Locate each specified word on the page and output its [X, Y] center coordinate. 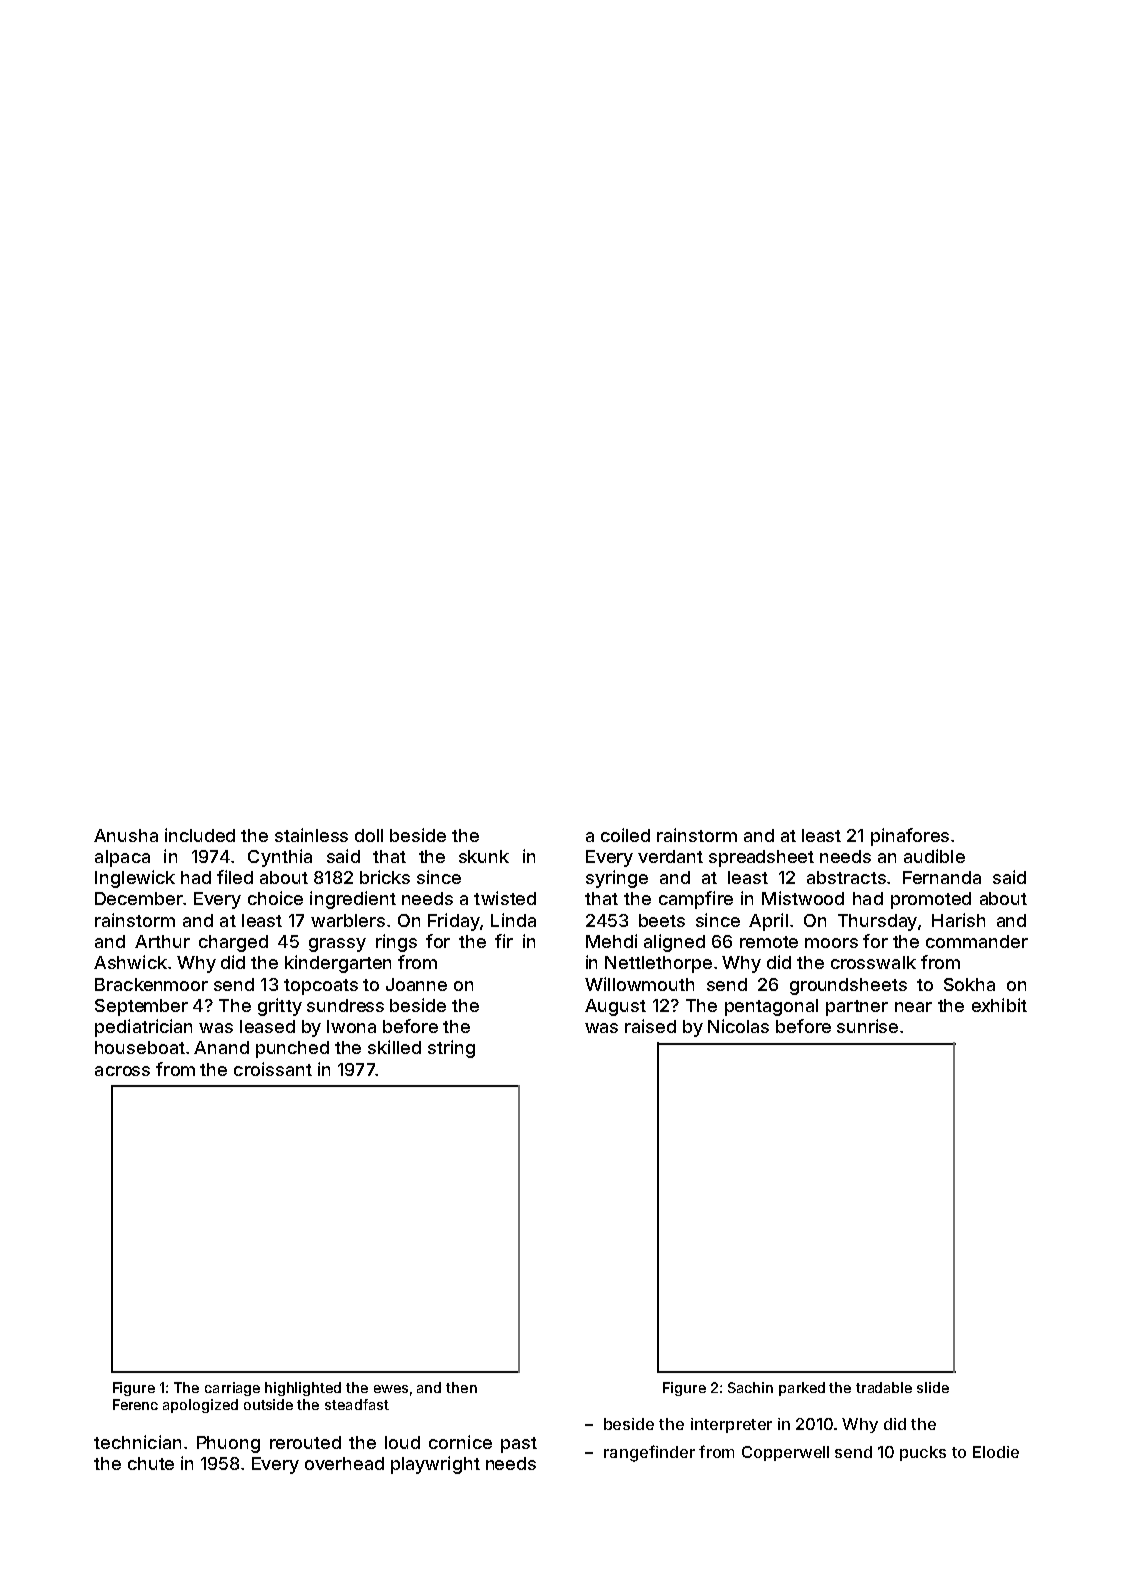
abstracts [846, 877]
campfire [696, 900]
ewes [391, 1389]
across [122, 1071]
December [139, 898]
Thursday [877, 922]
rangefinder [649, 1453]
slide [933, 1387]
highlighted [303, 1389]
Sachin [750, 1387]
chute [151, 1463]
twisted [505, 898]
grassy [337, 945]
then [461, 1387]
